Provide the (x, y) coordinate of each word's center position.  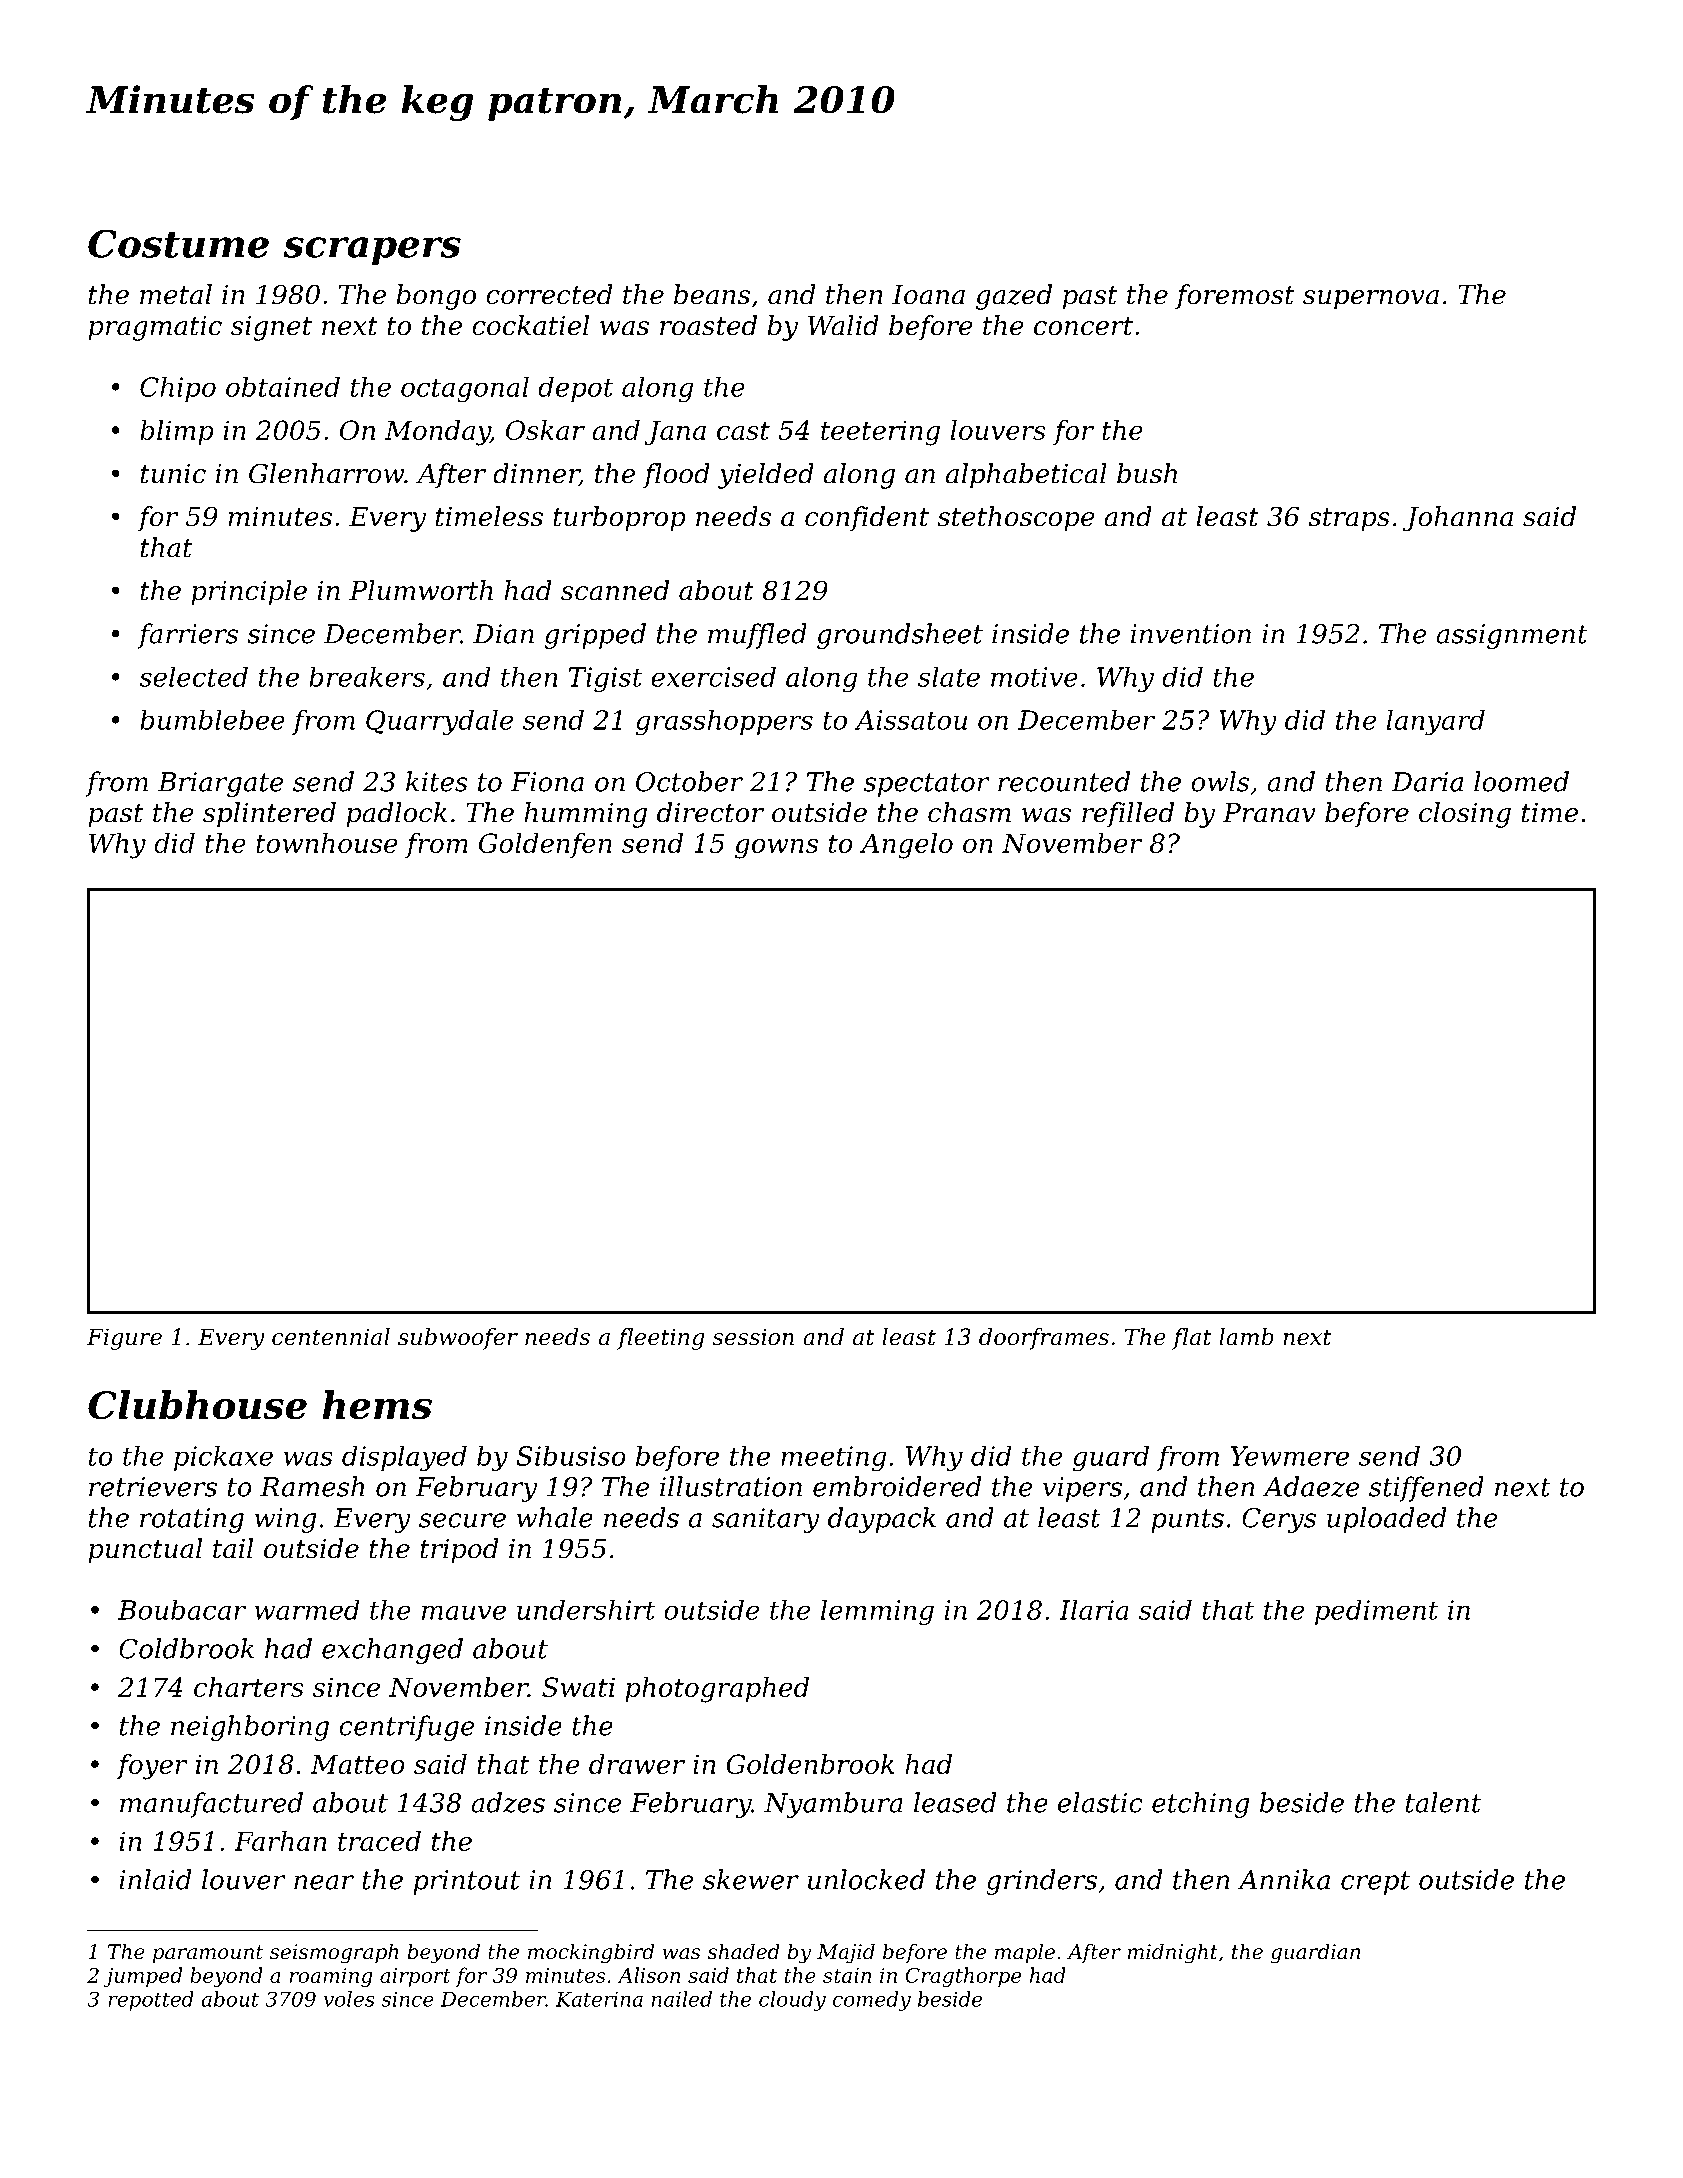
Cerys (1279, 1520)
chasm (969, 812)
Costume (178, 243)
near (324, 1882)
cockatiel (530, 325)
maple (1025, 1953)
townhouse (326, 843)
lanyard (1436, 723)
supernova (1371, 300)
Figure (124, 1339)
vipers (1082, 1489)
